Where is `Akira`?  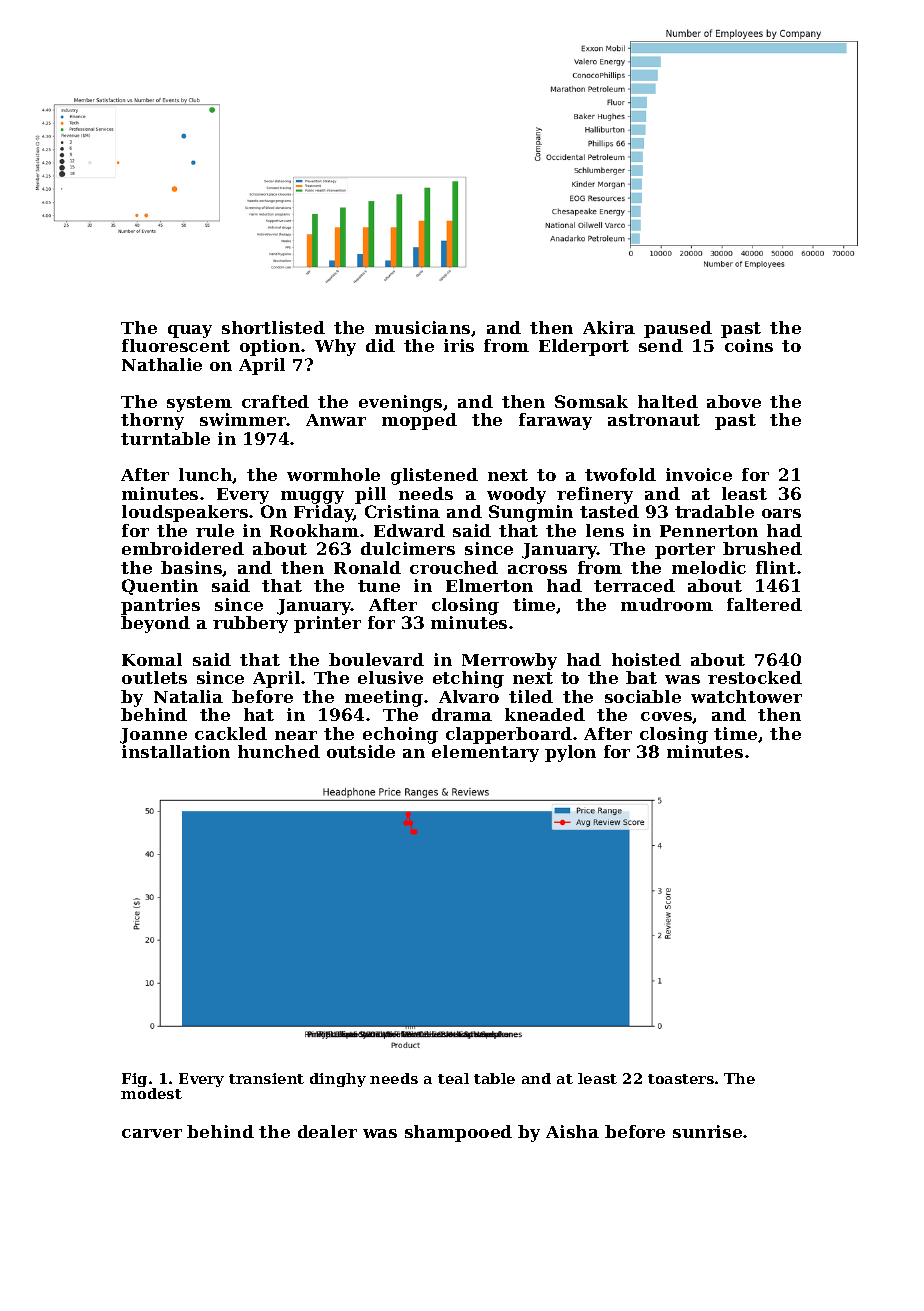
Akira is located at coordinates (609, 327).
